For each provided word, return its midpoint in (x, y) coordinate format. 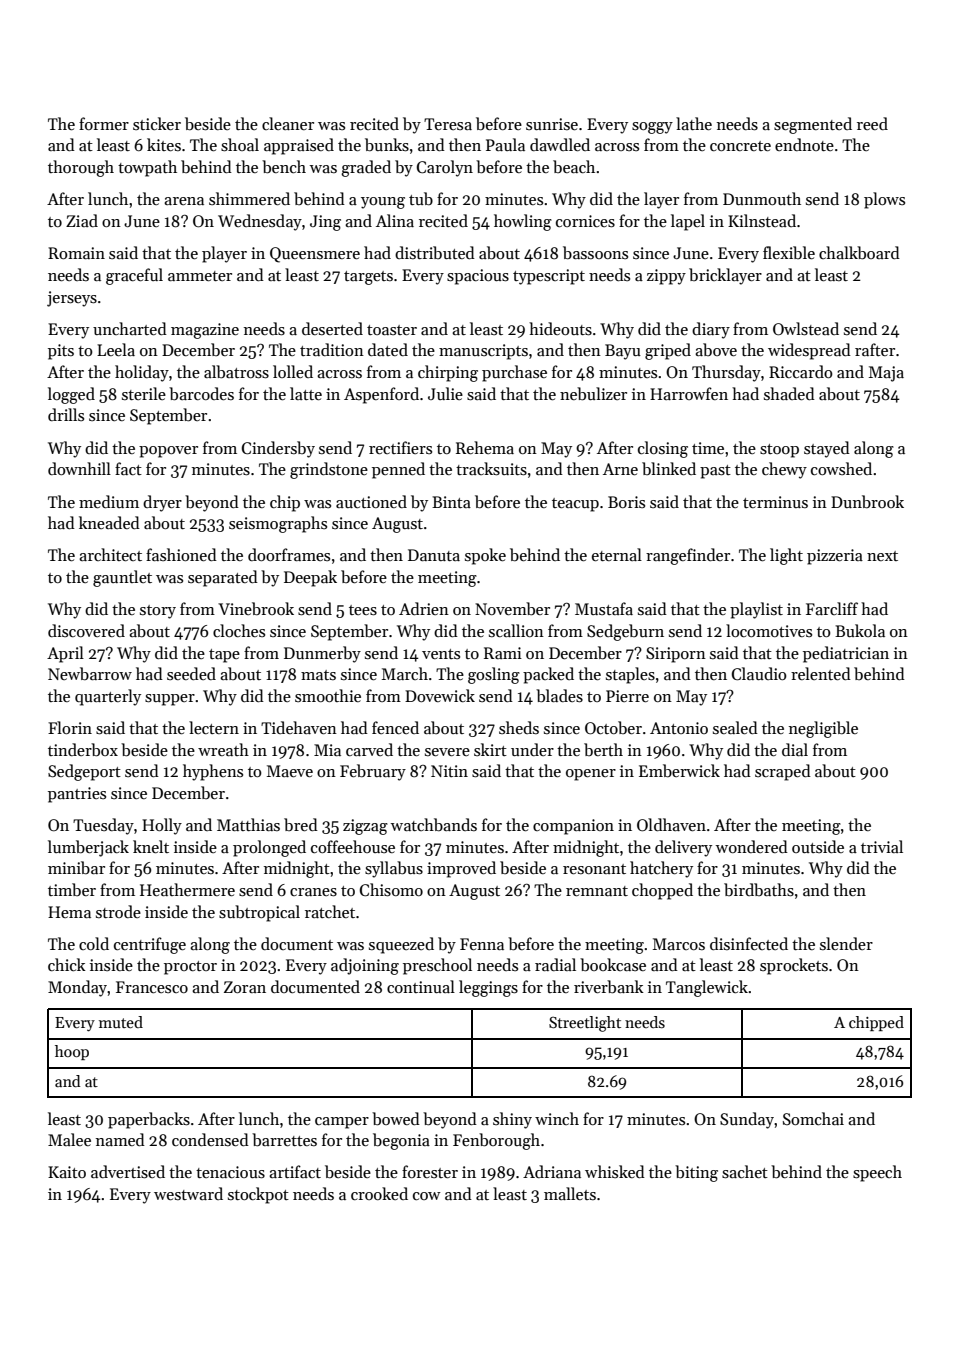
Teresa (448, 124)
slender (846, 943)
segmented (813, 125)
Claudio (759, 674)
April (65, 654)
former (104, 123)
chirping (448, 373)
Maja (886, 374)
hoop (72, 1052)
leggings (488, 988)
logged (71, 395)
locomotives (769, 630)
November (512, 609)
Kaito (67, 1172)
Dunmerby (322, 654)
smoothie (328, 695)
